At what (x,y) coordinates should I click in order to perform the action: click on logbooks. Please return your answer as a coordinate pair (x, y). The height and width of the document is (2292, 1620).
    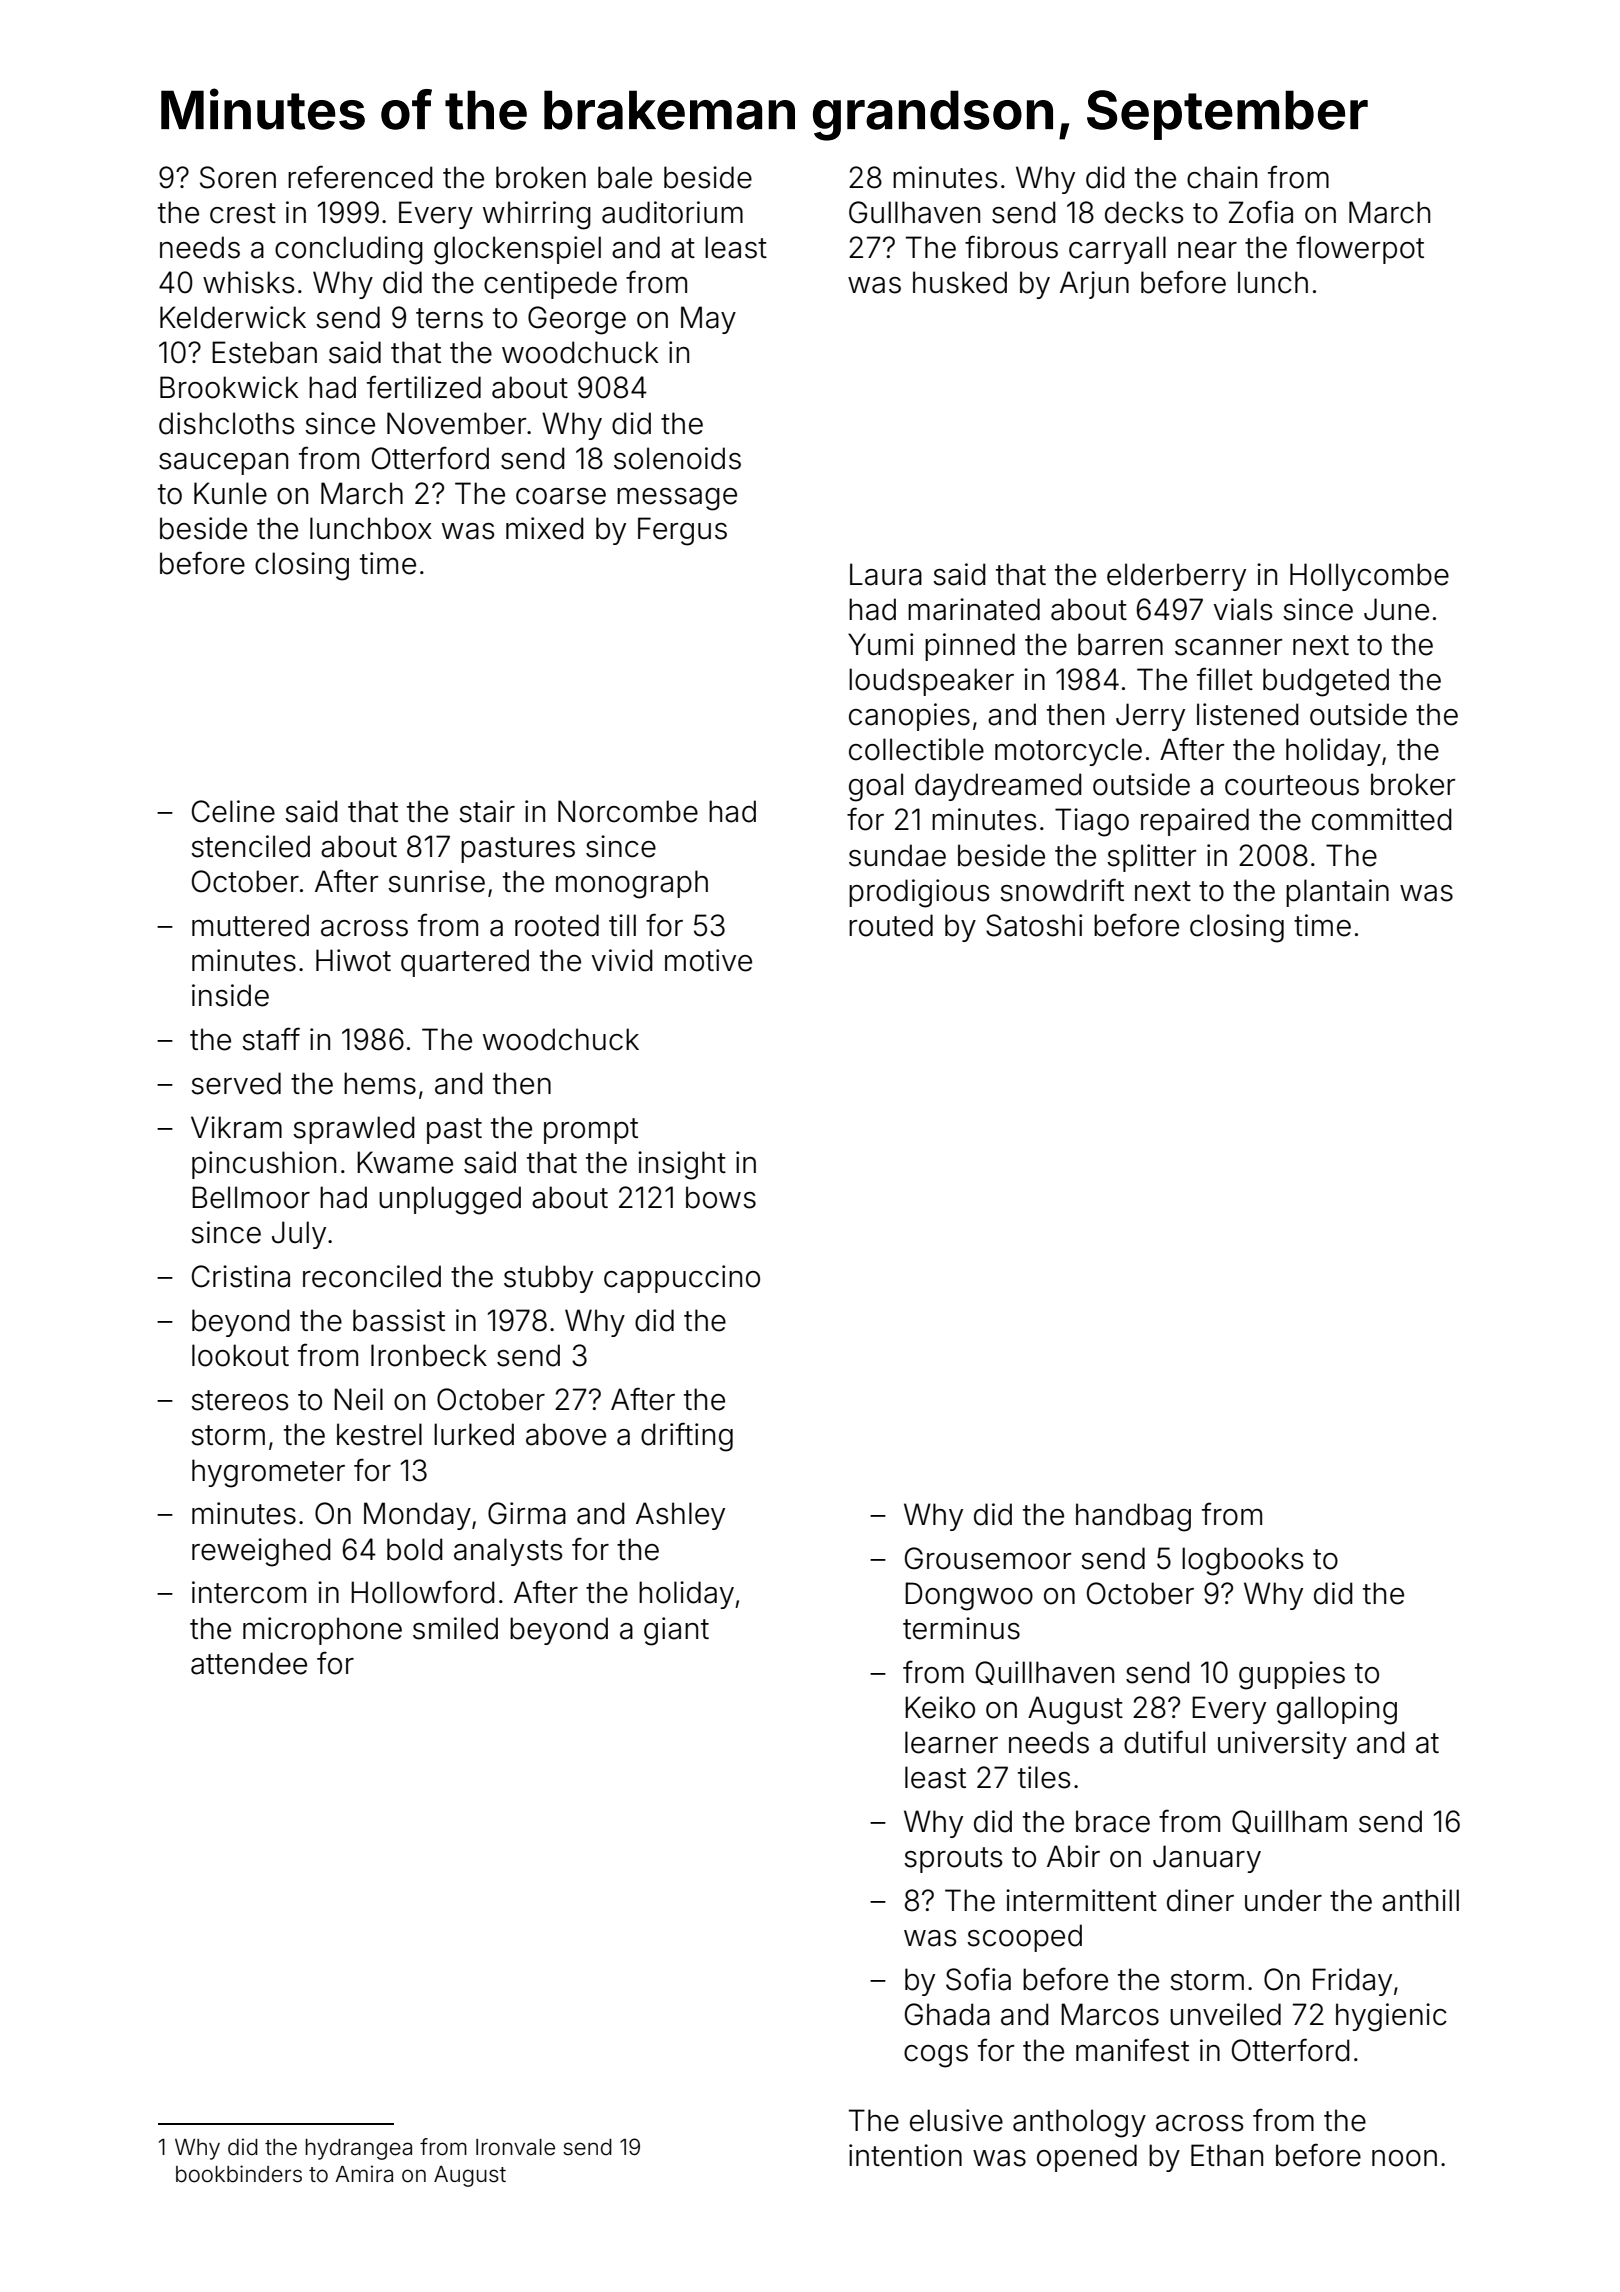
    Looking at the image, I should click on (1242, 1561).
